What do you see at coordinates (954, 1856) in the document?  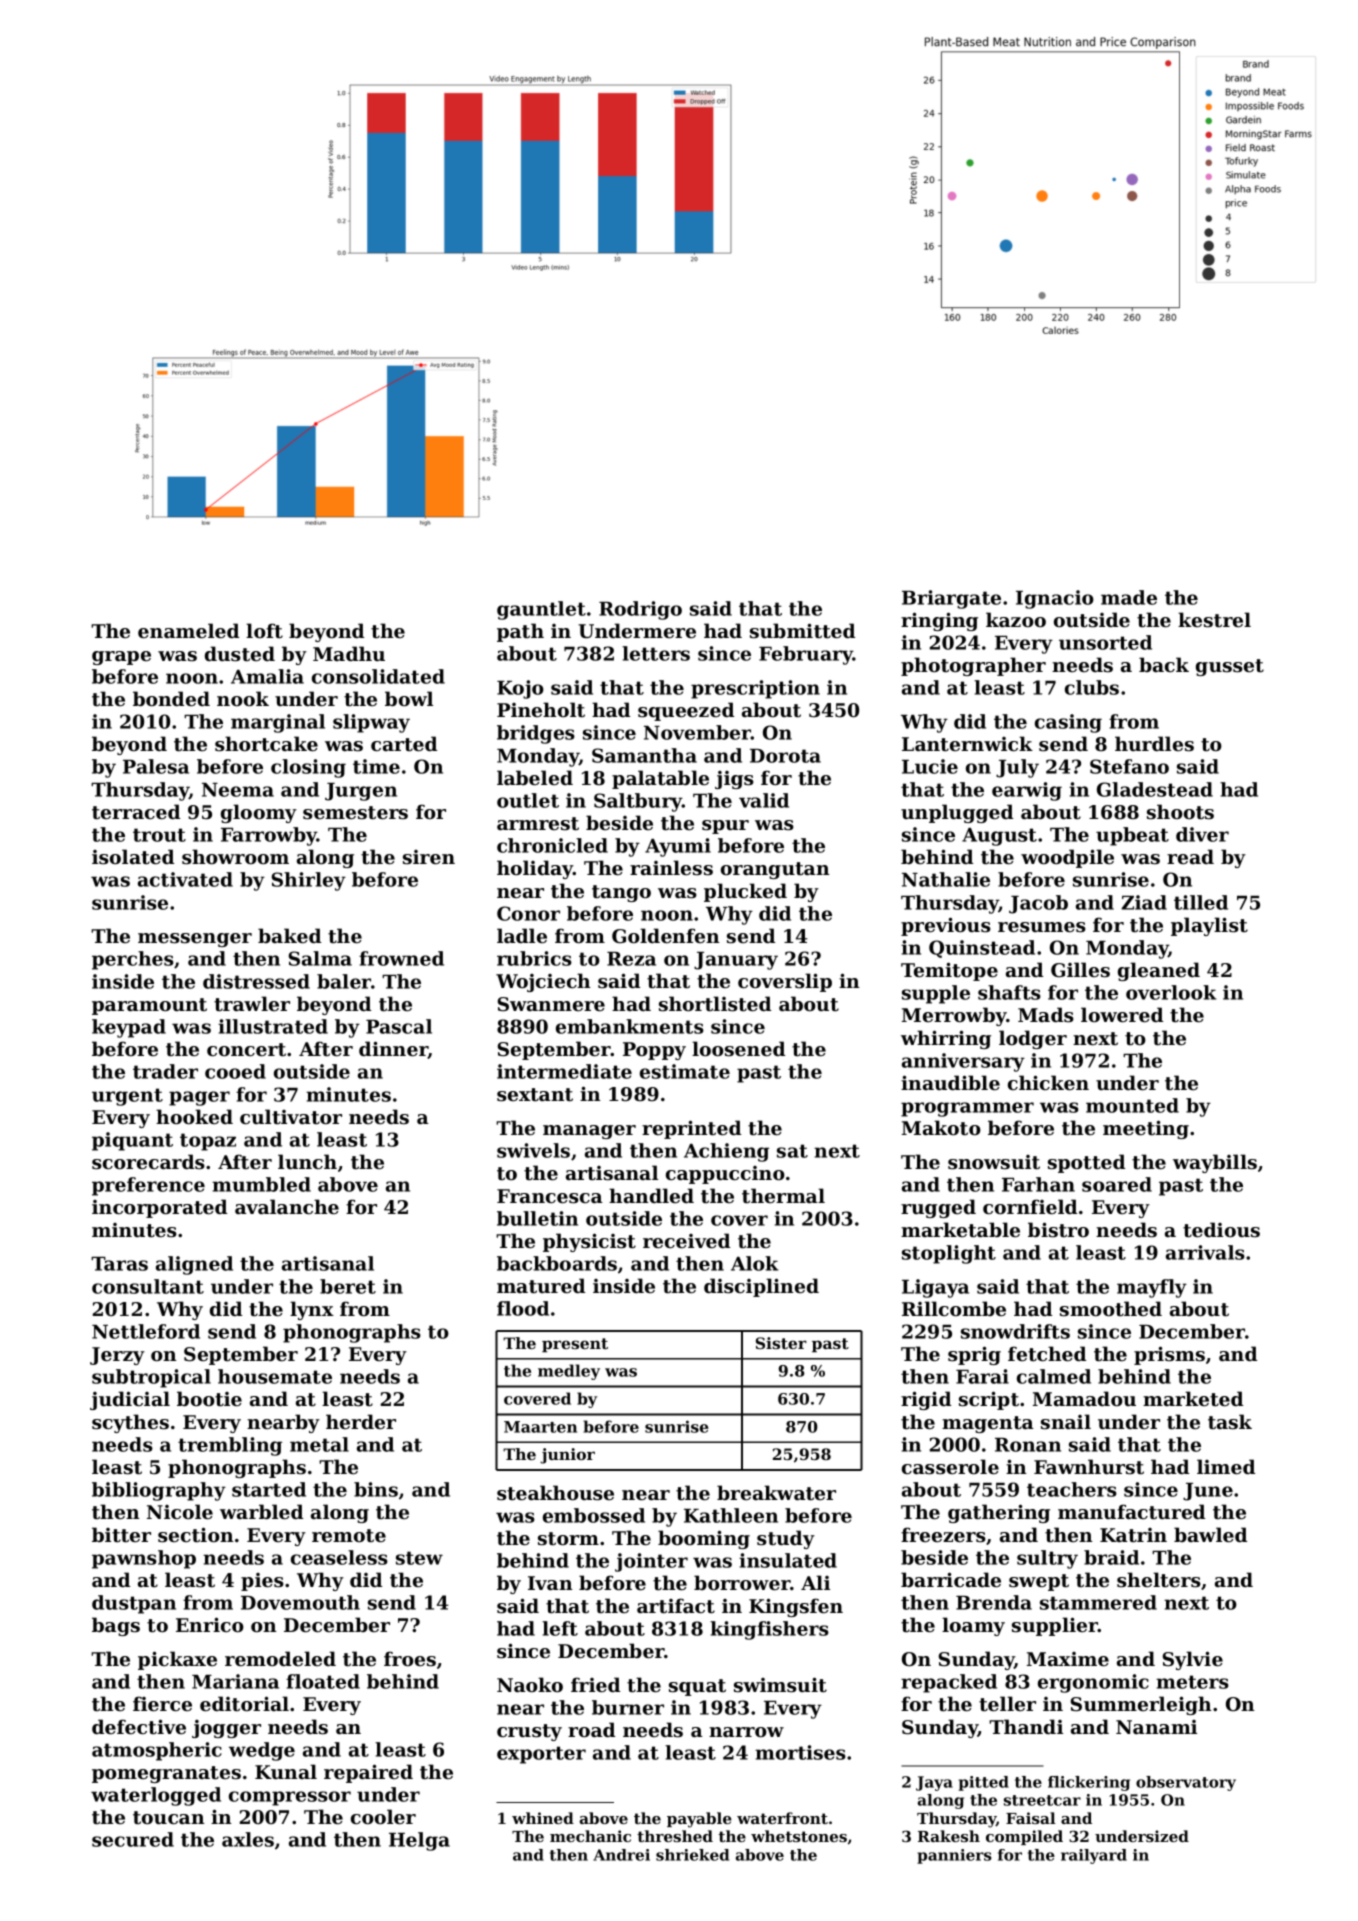 I see `panniers` at bounding box center [954, 1856].
